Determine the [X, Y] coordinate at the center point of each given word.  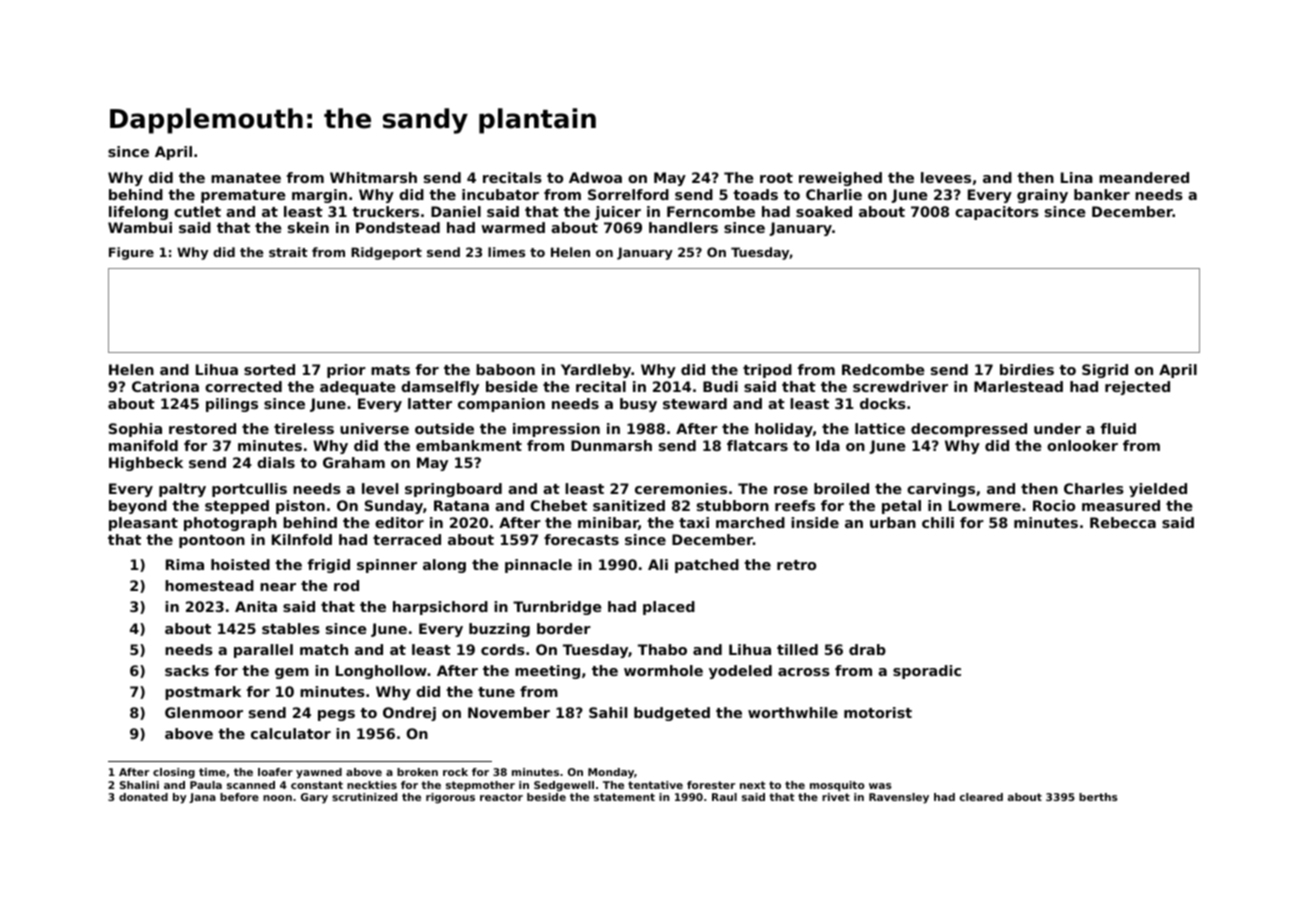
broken [417, 772]
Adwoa [595, 177]
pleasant [143, 524]
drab [867, 649]
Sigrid [1105, 371]
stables [291, 628]
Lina [1077, 177]
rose [791, 490]
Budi [720, 386]
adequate [357, 388]
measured [1121, 505]
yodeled [740, 672]
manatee [246, 178]
